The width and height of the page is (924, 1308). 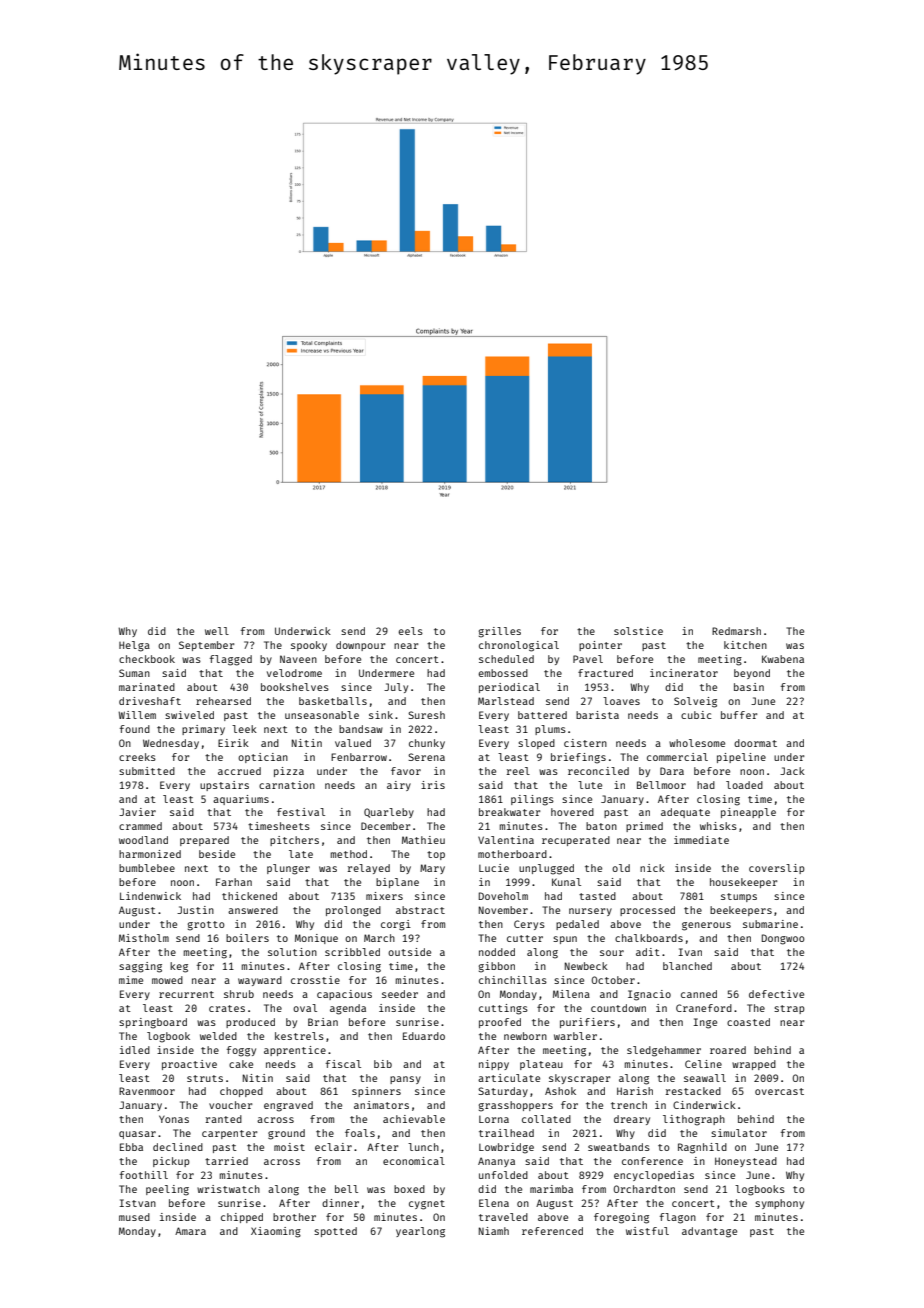 What do you see at coordinates (744, 785) in the page?
I see `loaded` at bounding box center [744, 785].
